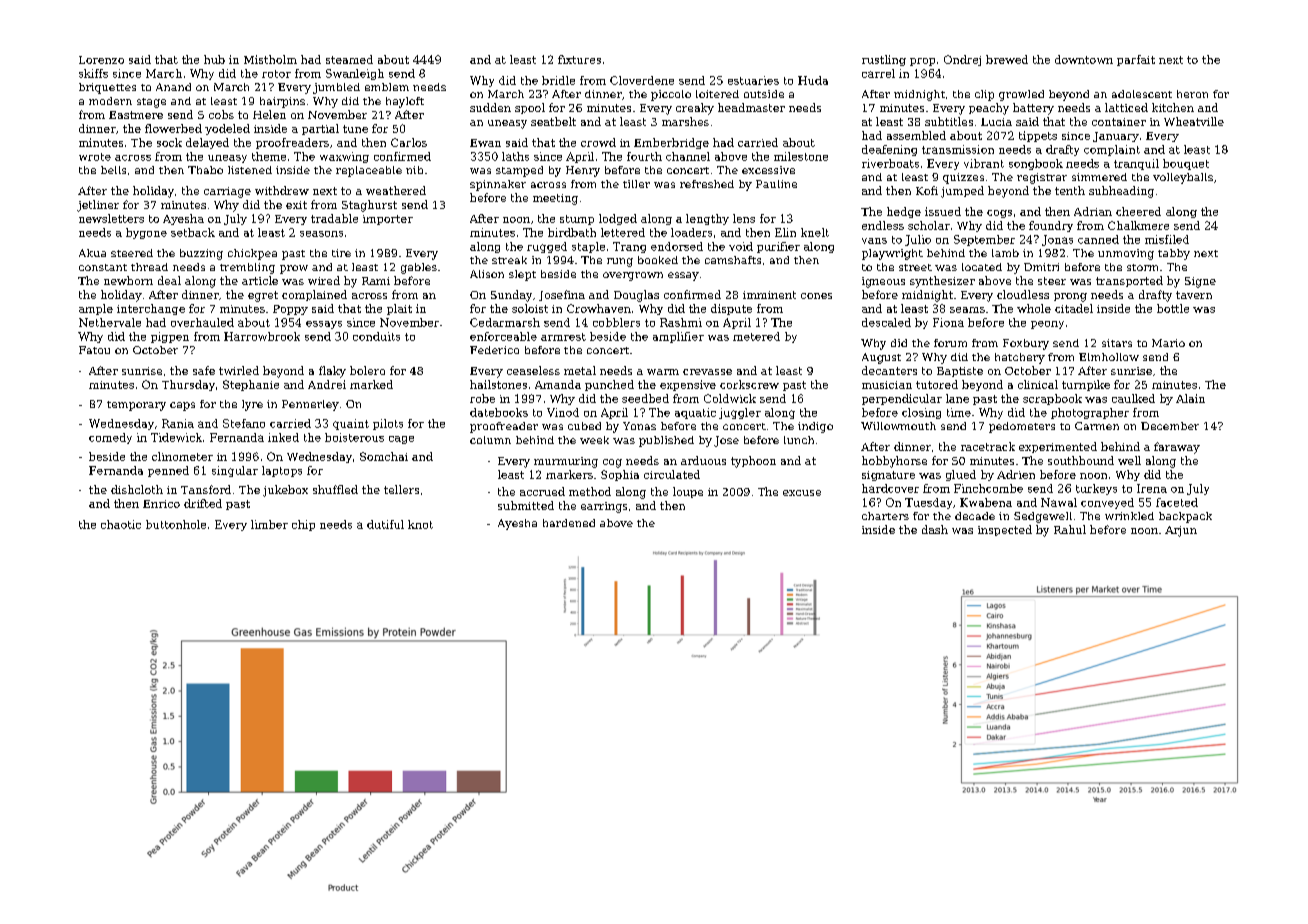  Describe the element at coordinates (121, 524) in the screenshot. I see `chaotic` at that location.
